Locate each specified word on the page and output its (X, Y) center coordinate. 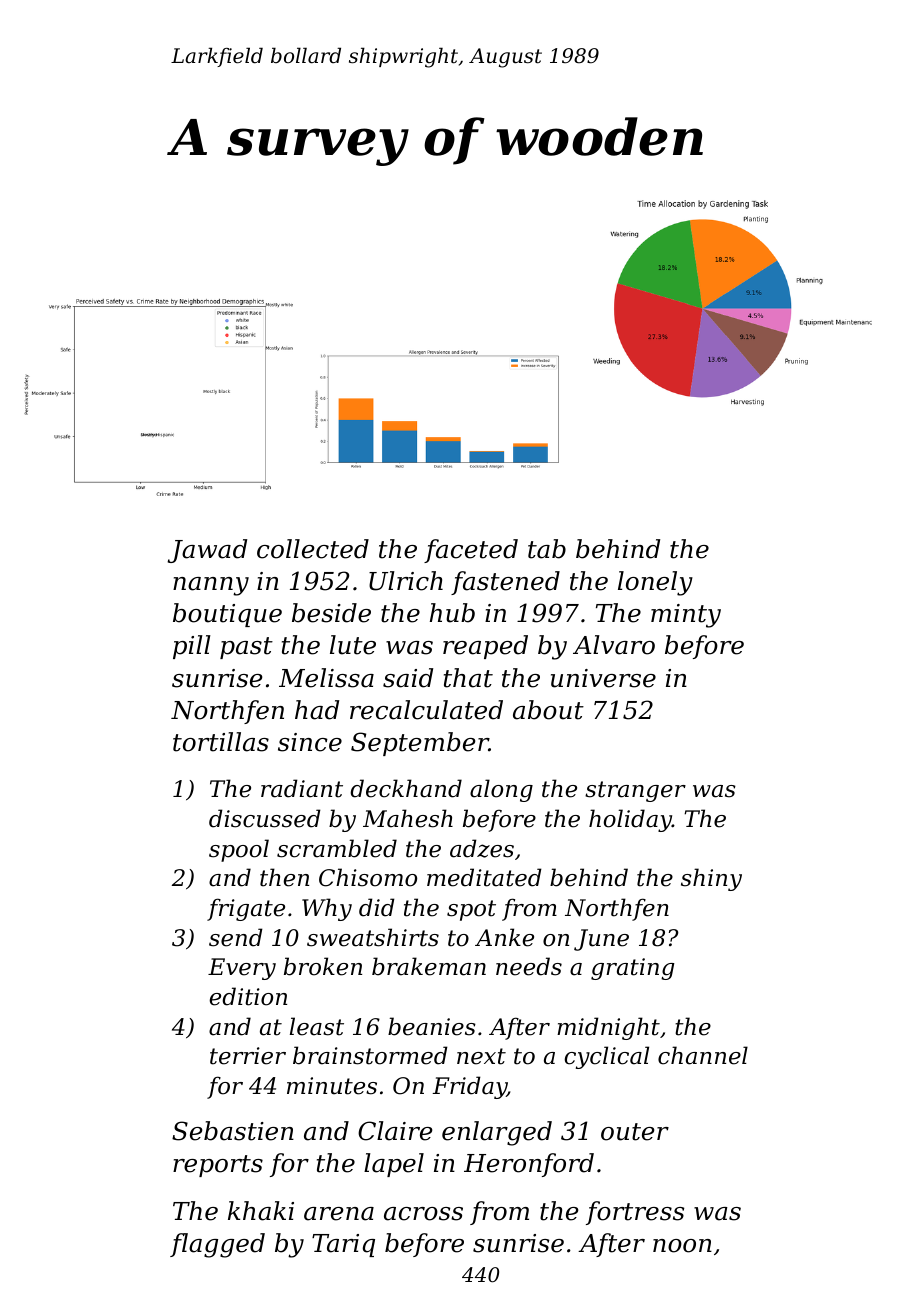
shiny (711, 879)
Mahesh (408, 818)
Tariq (343, 1245)
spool (239, 850)
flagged (217, 1245)
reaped (485, 647)
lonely (655, 583)
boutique (227, 615)
